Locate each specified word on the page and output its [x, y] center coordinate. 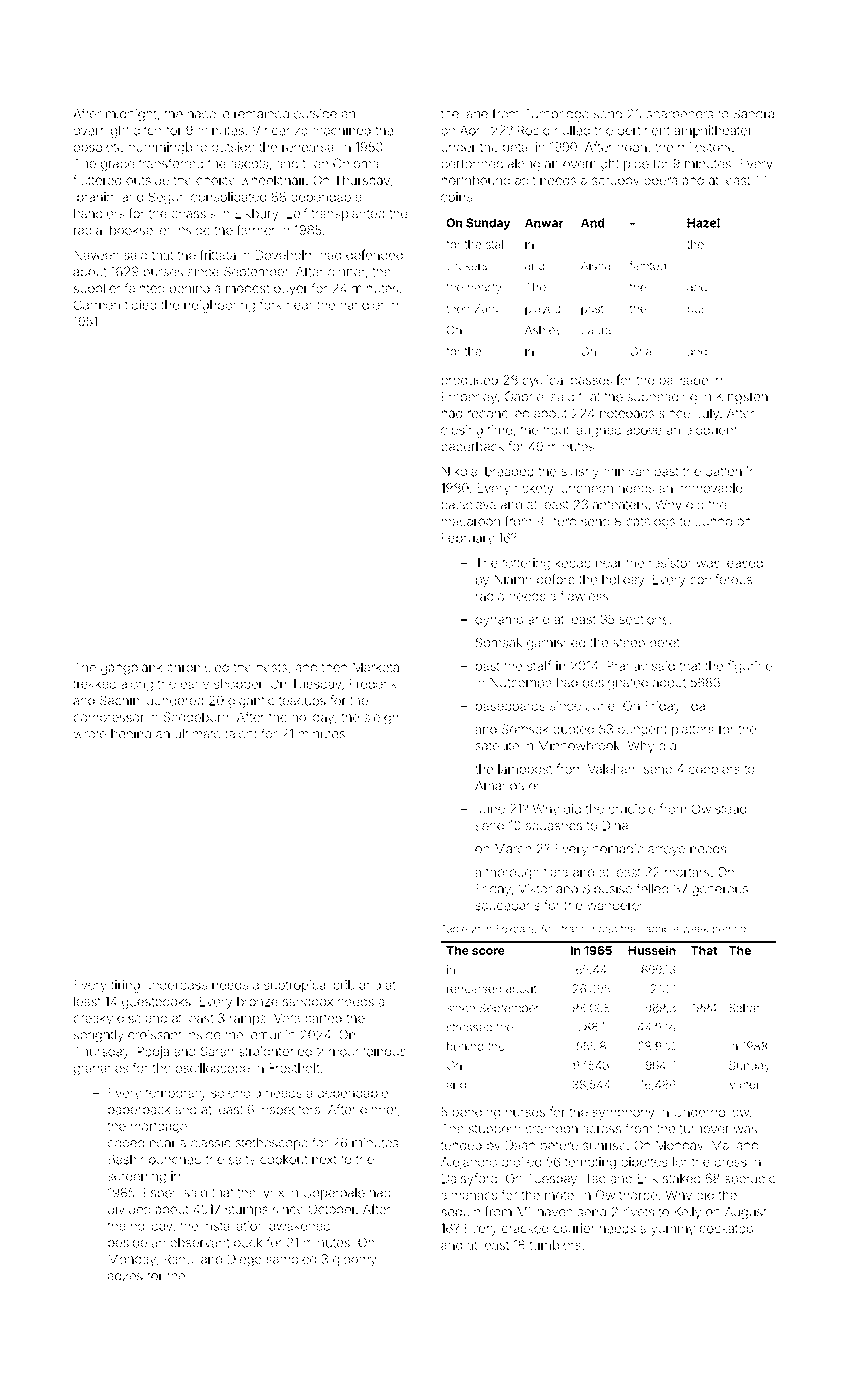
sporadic [750, 1179]
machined [342, 130]
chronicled [198, 667]
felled [652, 888]
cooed [126, 1143]
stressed [469, 1027]
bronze [257, 1001]
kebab [573, 563]
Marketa [376, 667]
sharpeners [680, 115]
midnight [131, 115]
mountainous [367, 1051]
